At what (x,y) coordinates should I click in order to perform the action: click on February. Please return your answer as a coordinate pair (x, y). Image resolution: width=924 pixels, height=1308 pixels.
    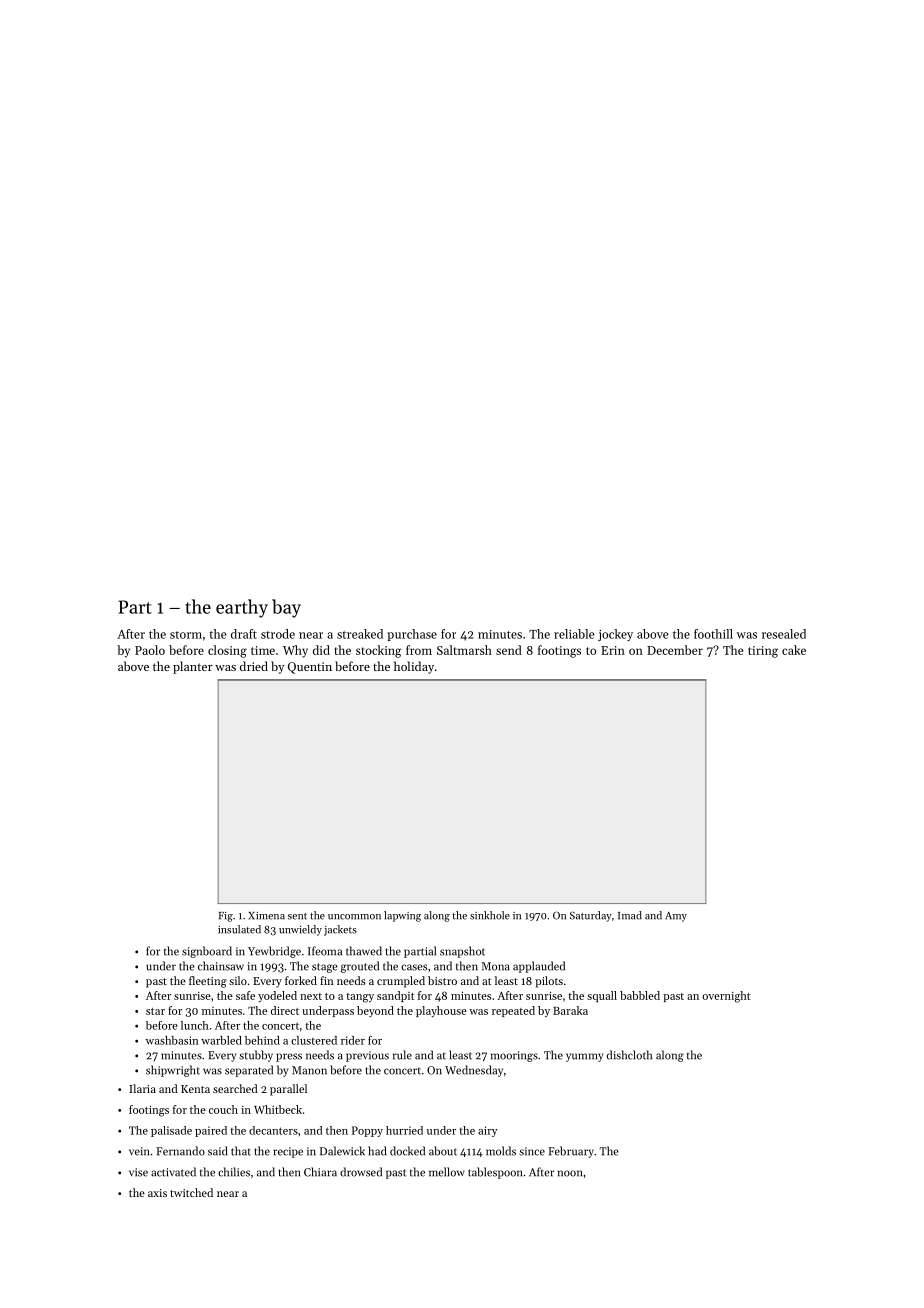
    Looking at the image, I should click on (571, 1152).
